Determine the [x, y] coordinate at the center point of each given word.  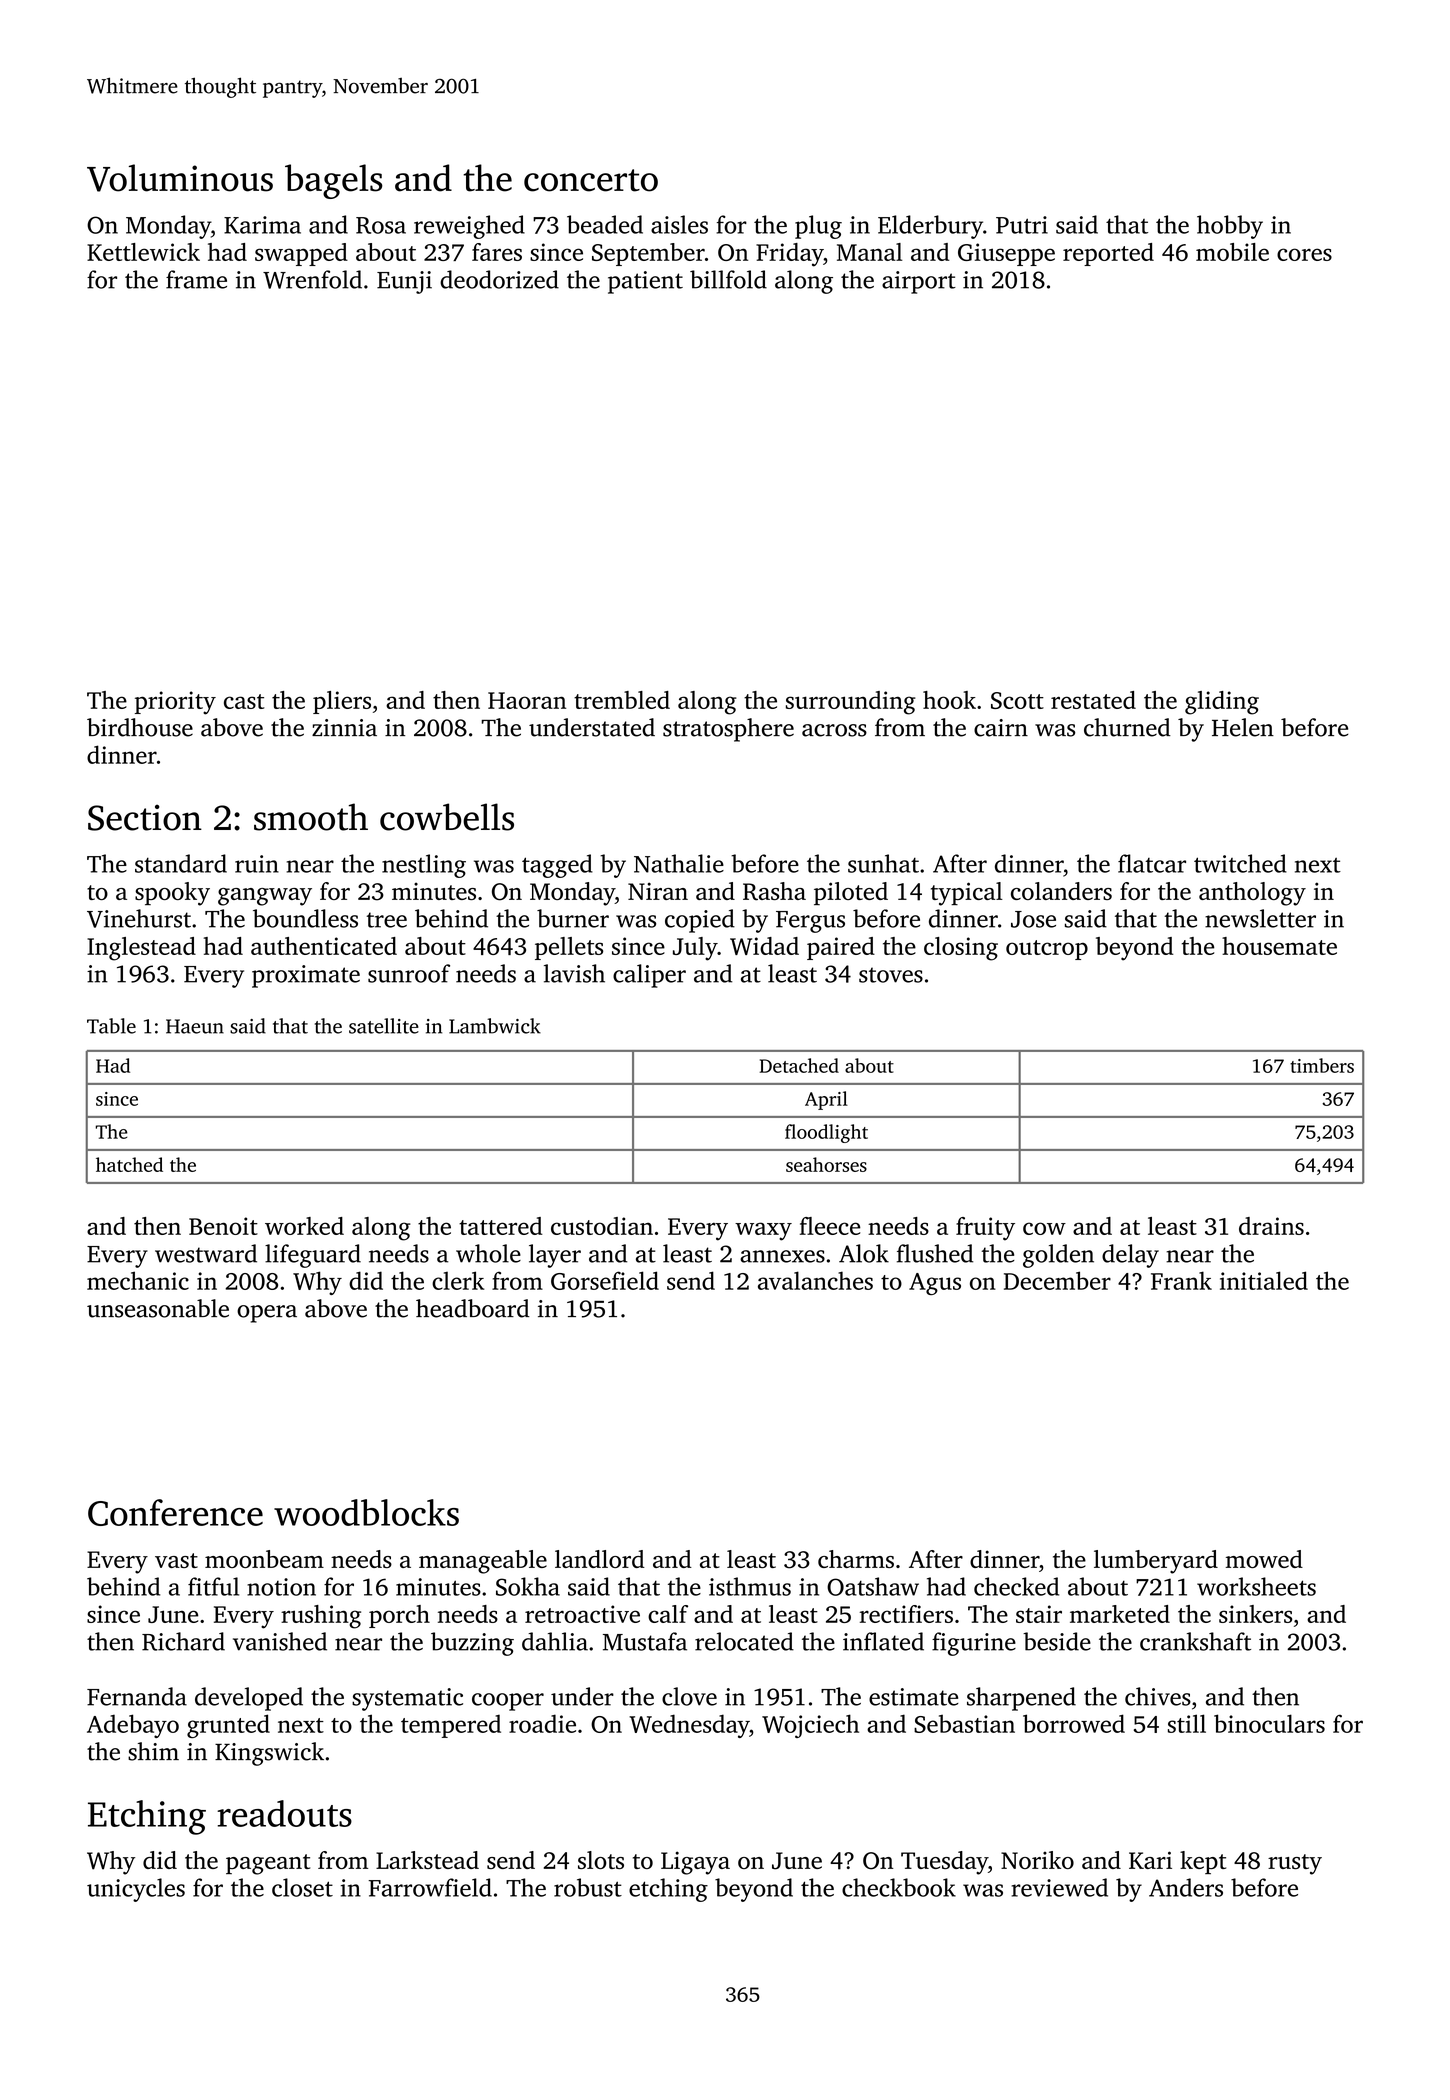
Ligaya [695, 1863]
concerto [591, 180]
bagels [334, 181]
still [1187, 1723]
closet [302, 1887]
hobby [1230, 227]
